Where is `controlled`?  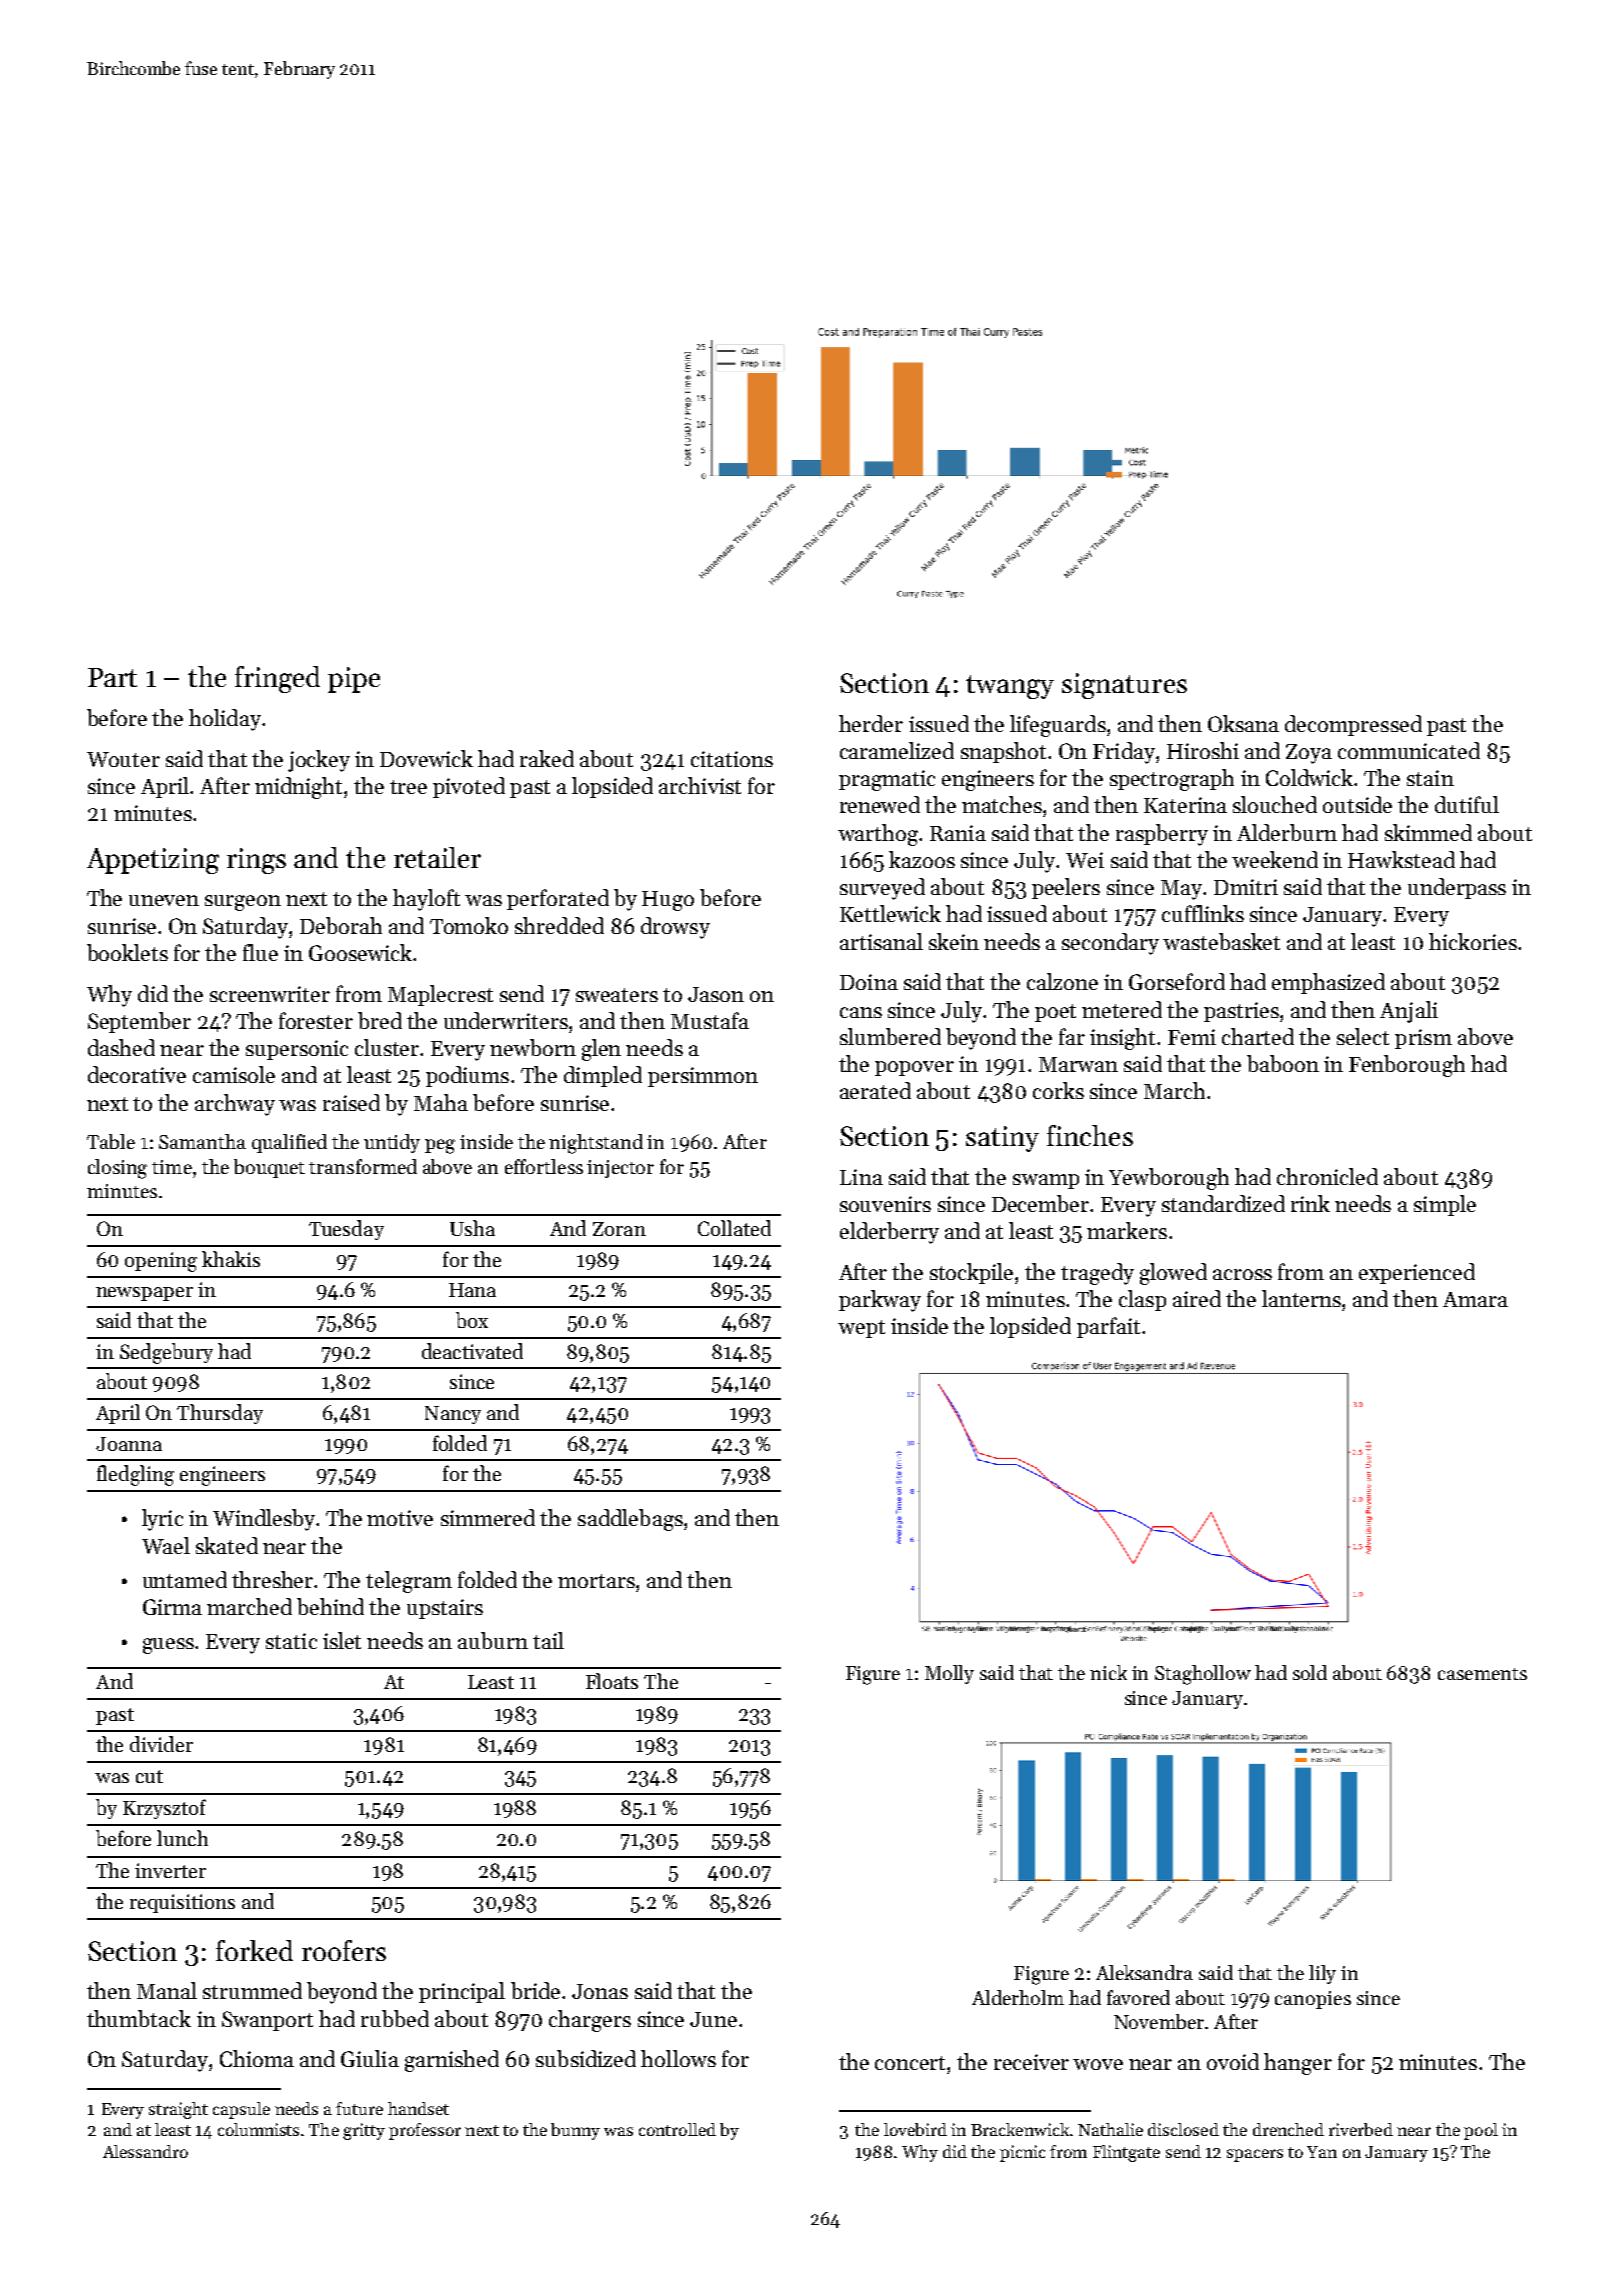 controlled is located at coordinates (677, 2129).
